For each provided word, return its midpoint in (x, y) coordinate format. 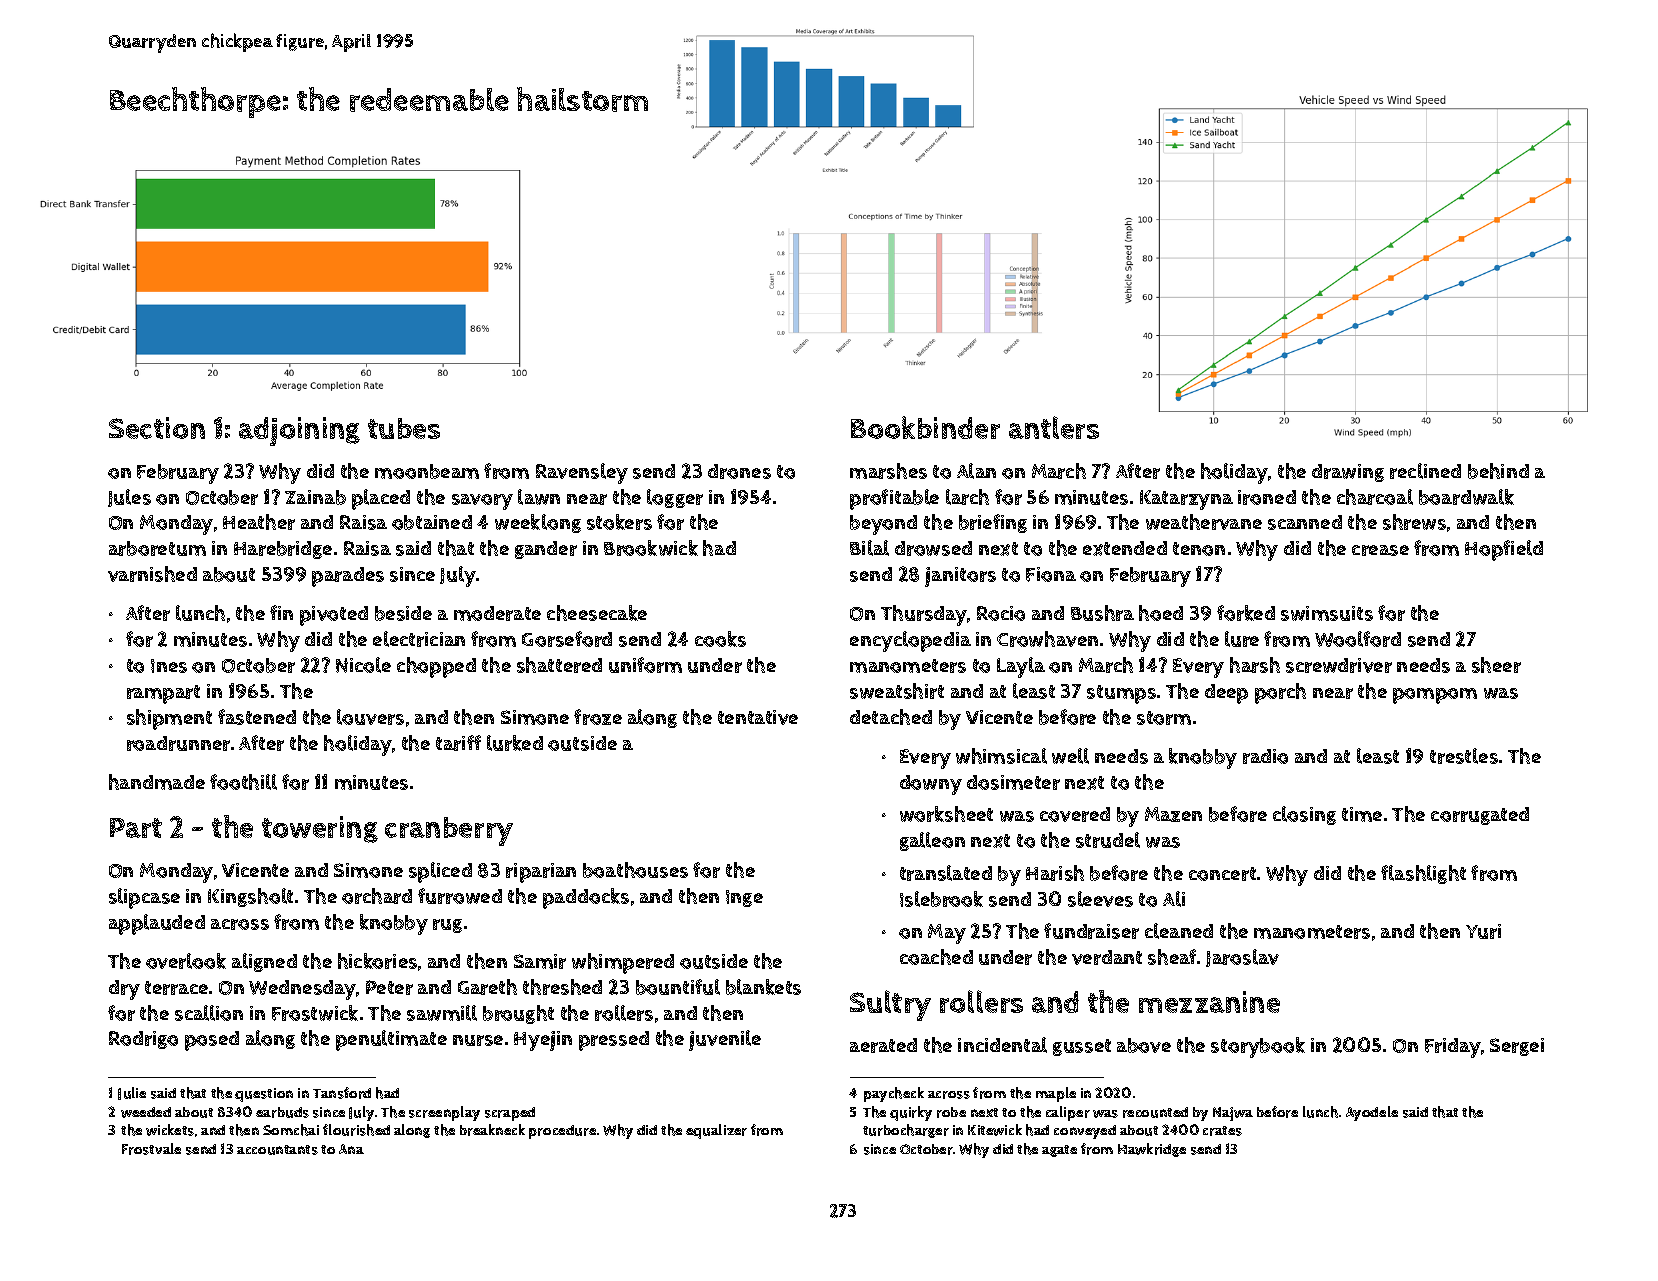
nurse (478, 1040)
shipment (169, 719)
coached (936, 957)
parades (348, 577)
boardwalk (1466, 497)
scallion (209, 1013)
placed (381, 499)
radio (1265, 756)
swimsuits (1327, 613)
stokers (619, 522)
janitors (960, 577)
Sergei (1517, 1047)
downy (931, 785)
